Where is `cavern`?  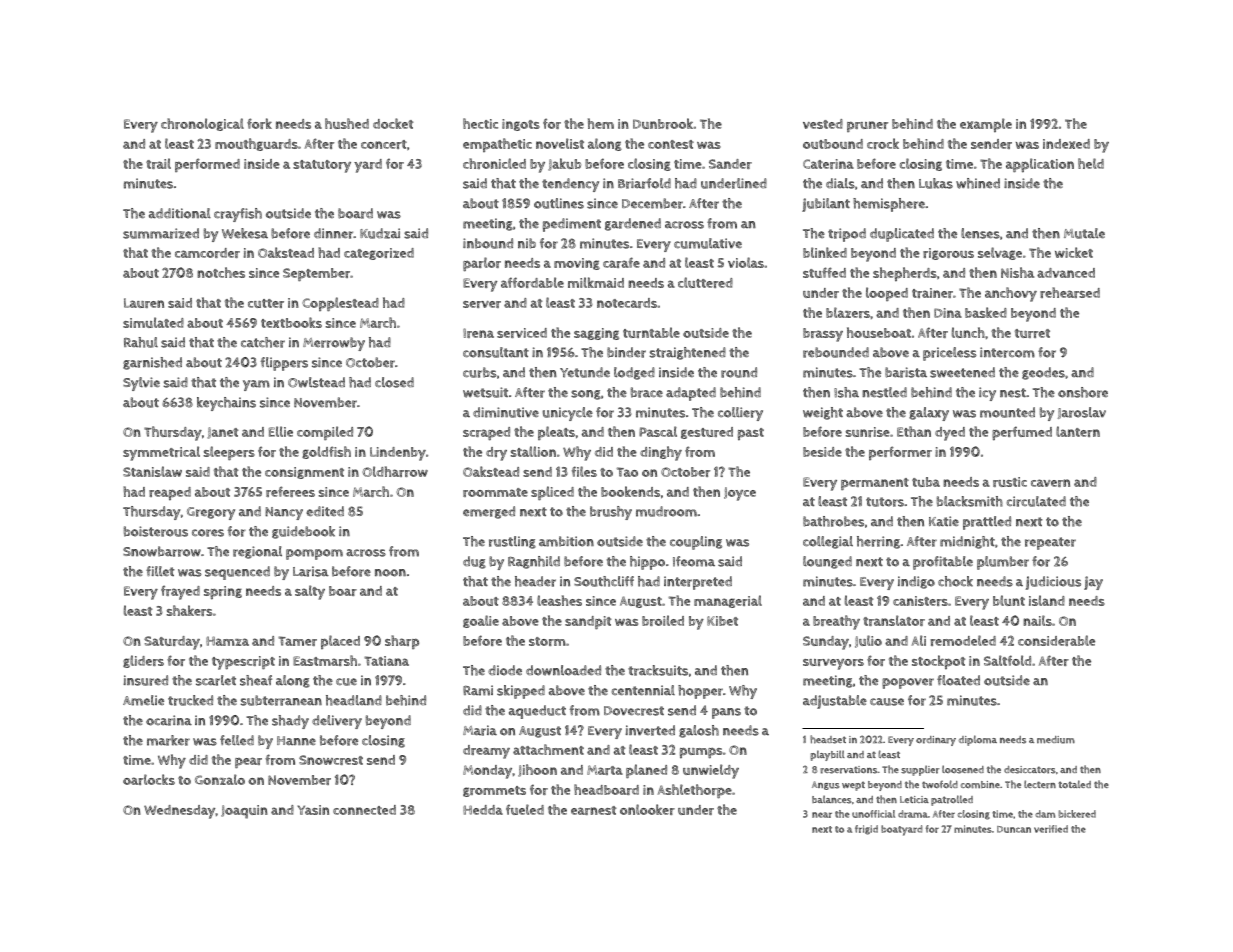 cavern is located at coordinates (1050, 483).
